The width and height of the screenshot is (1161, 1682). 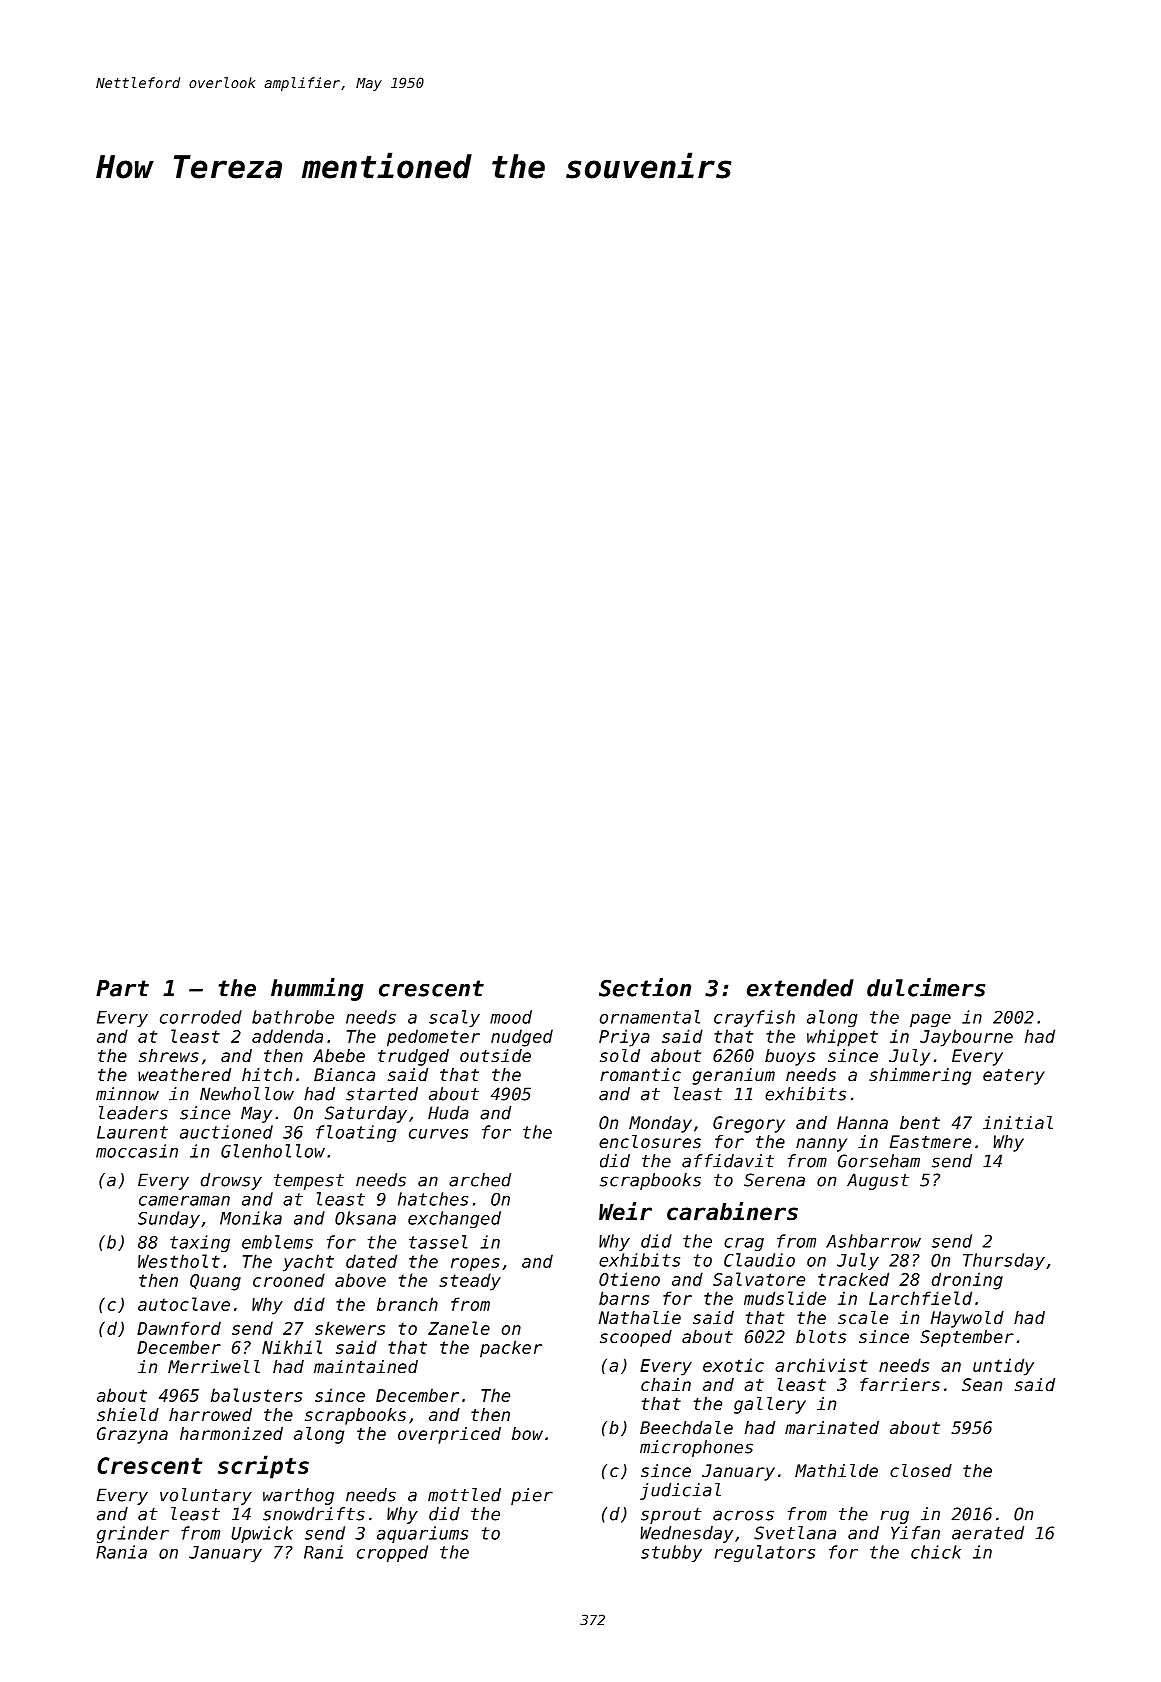 What do you see at coordinates (470, 1282) in the screenshot?
I see `steady` at bounding box center [470, 1282].
